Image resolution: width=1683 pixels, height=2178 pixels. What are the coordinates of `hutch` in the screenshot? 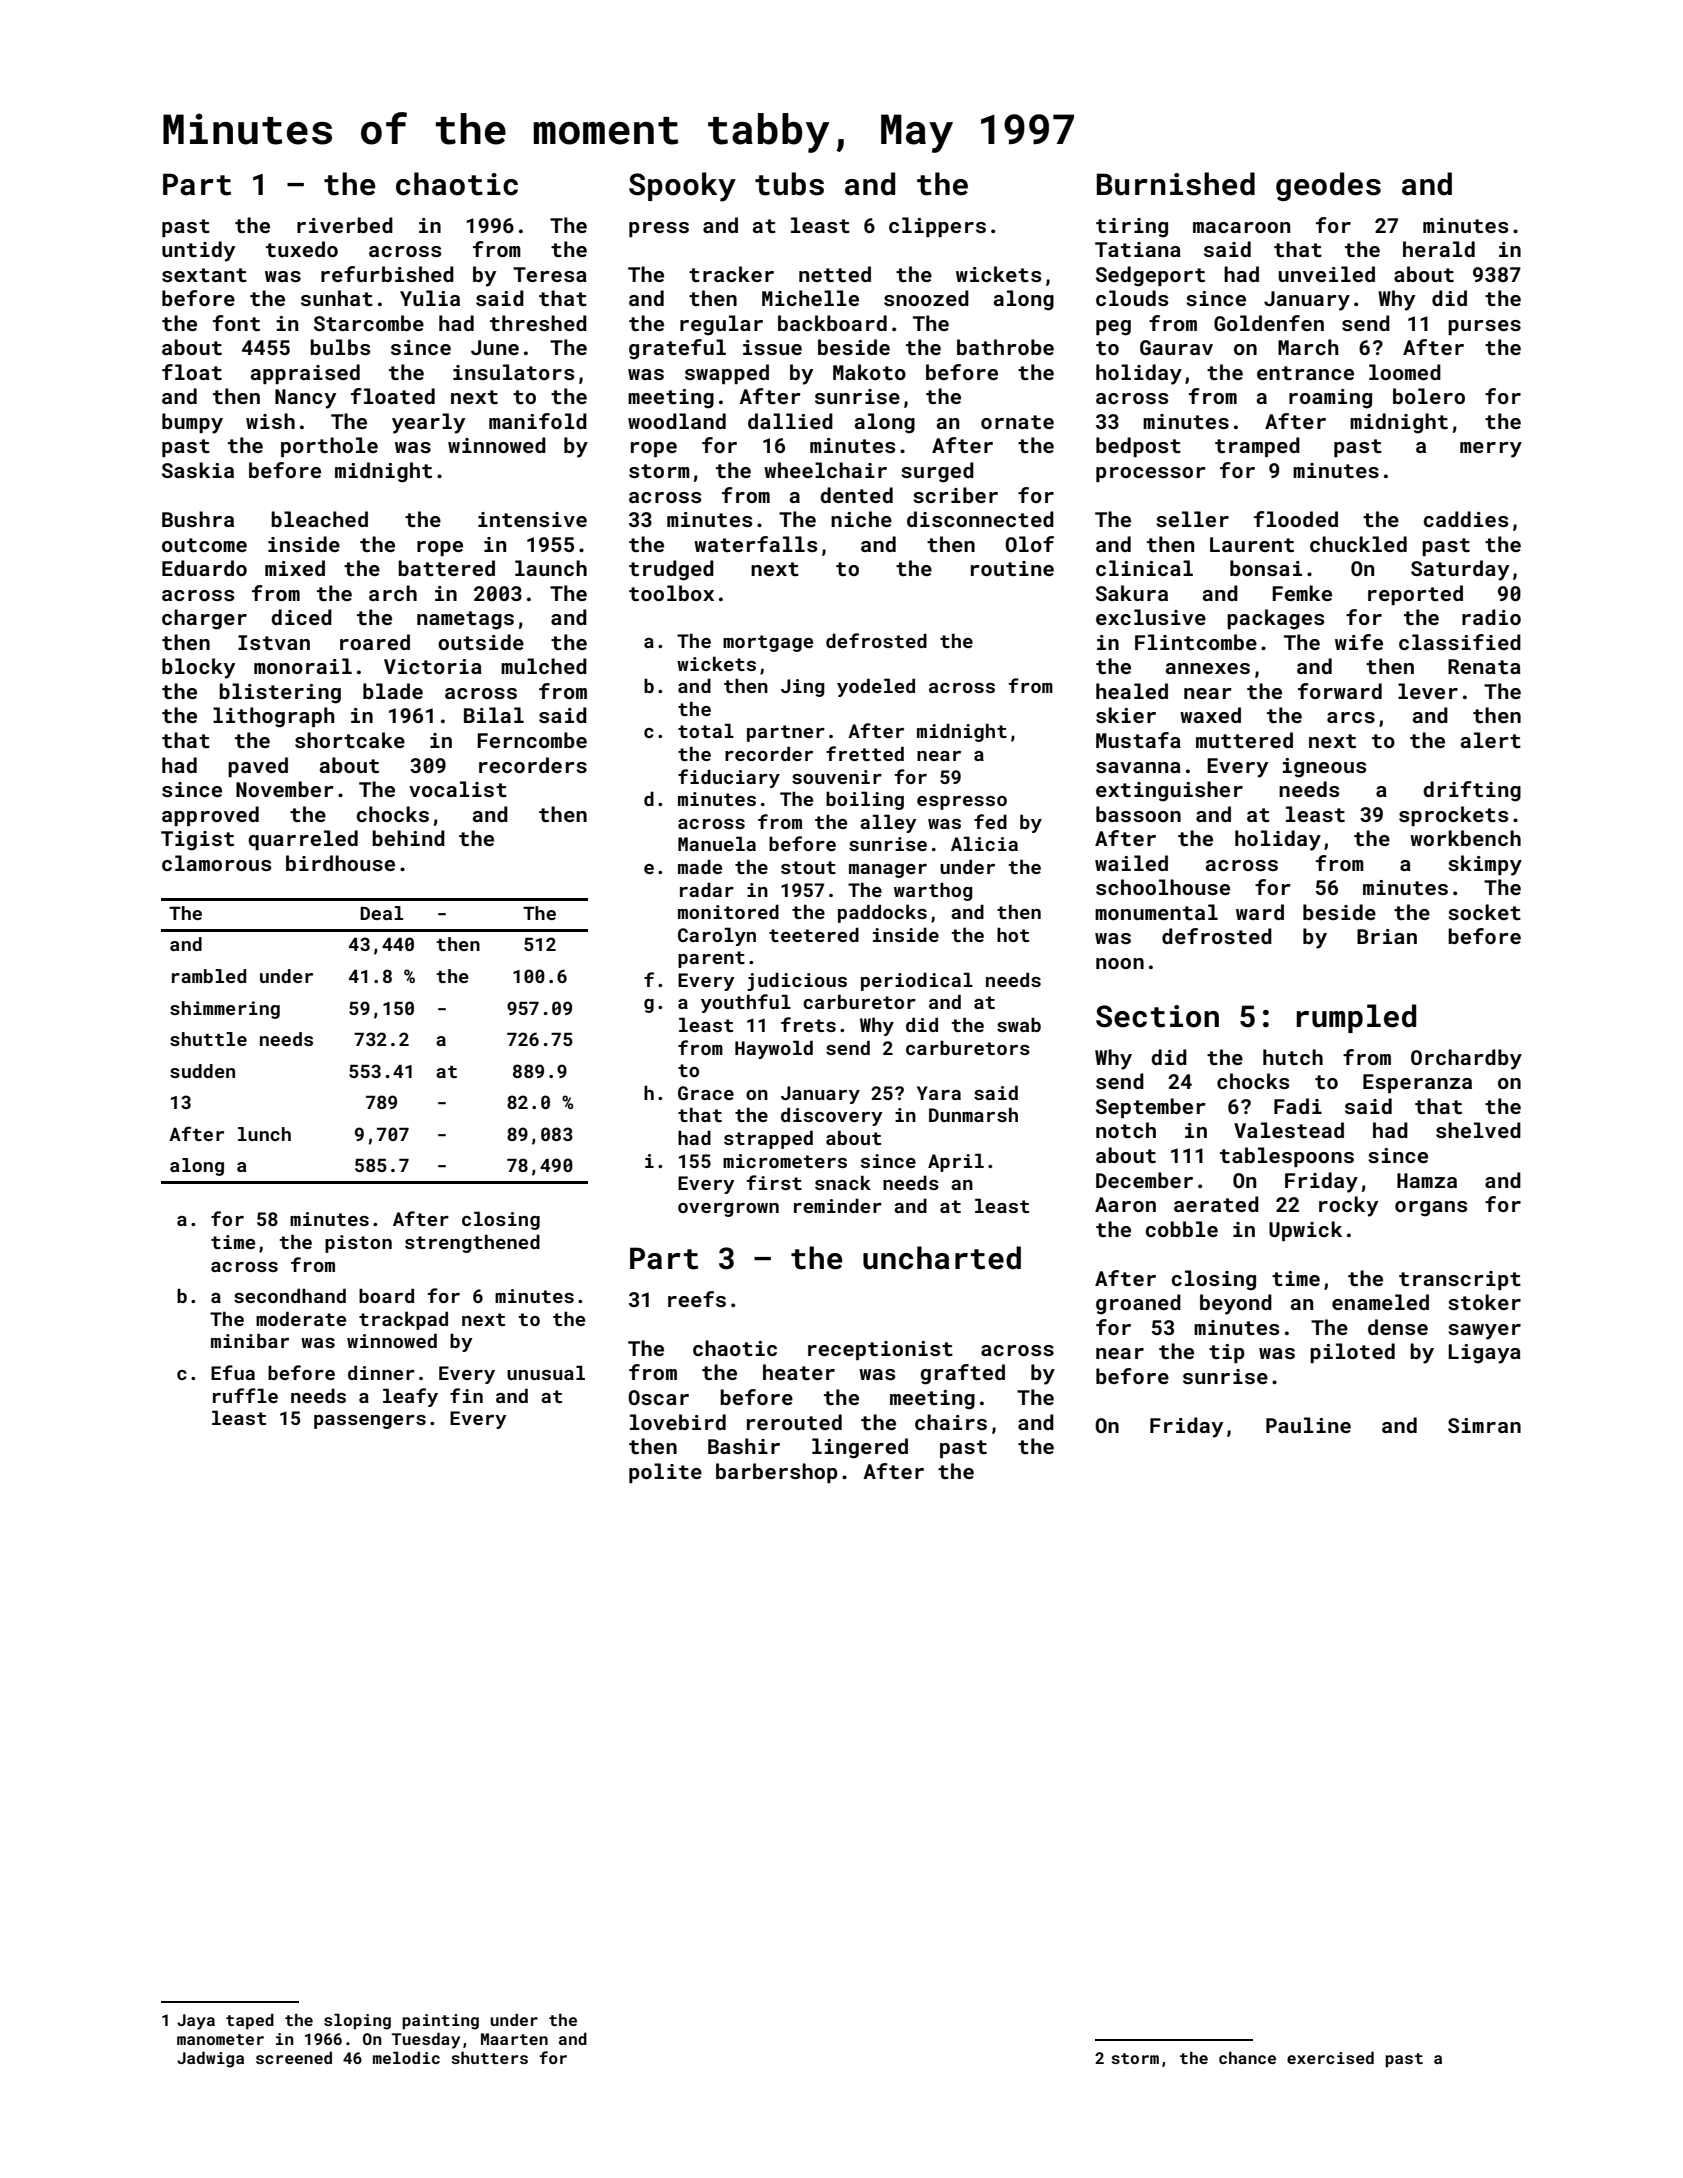 It's located at (1293, 1057).
